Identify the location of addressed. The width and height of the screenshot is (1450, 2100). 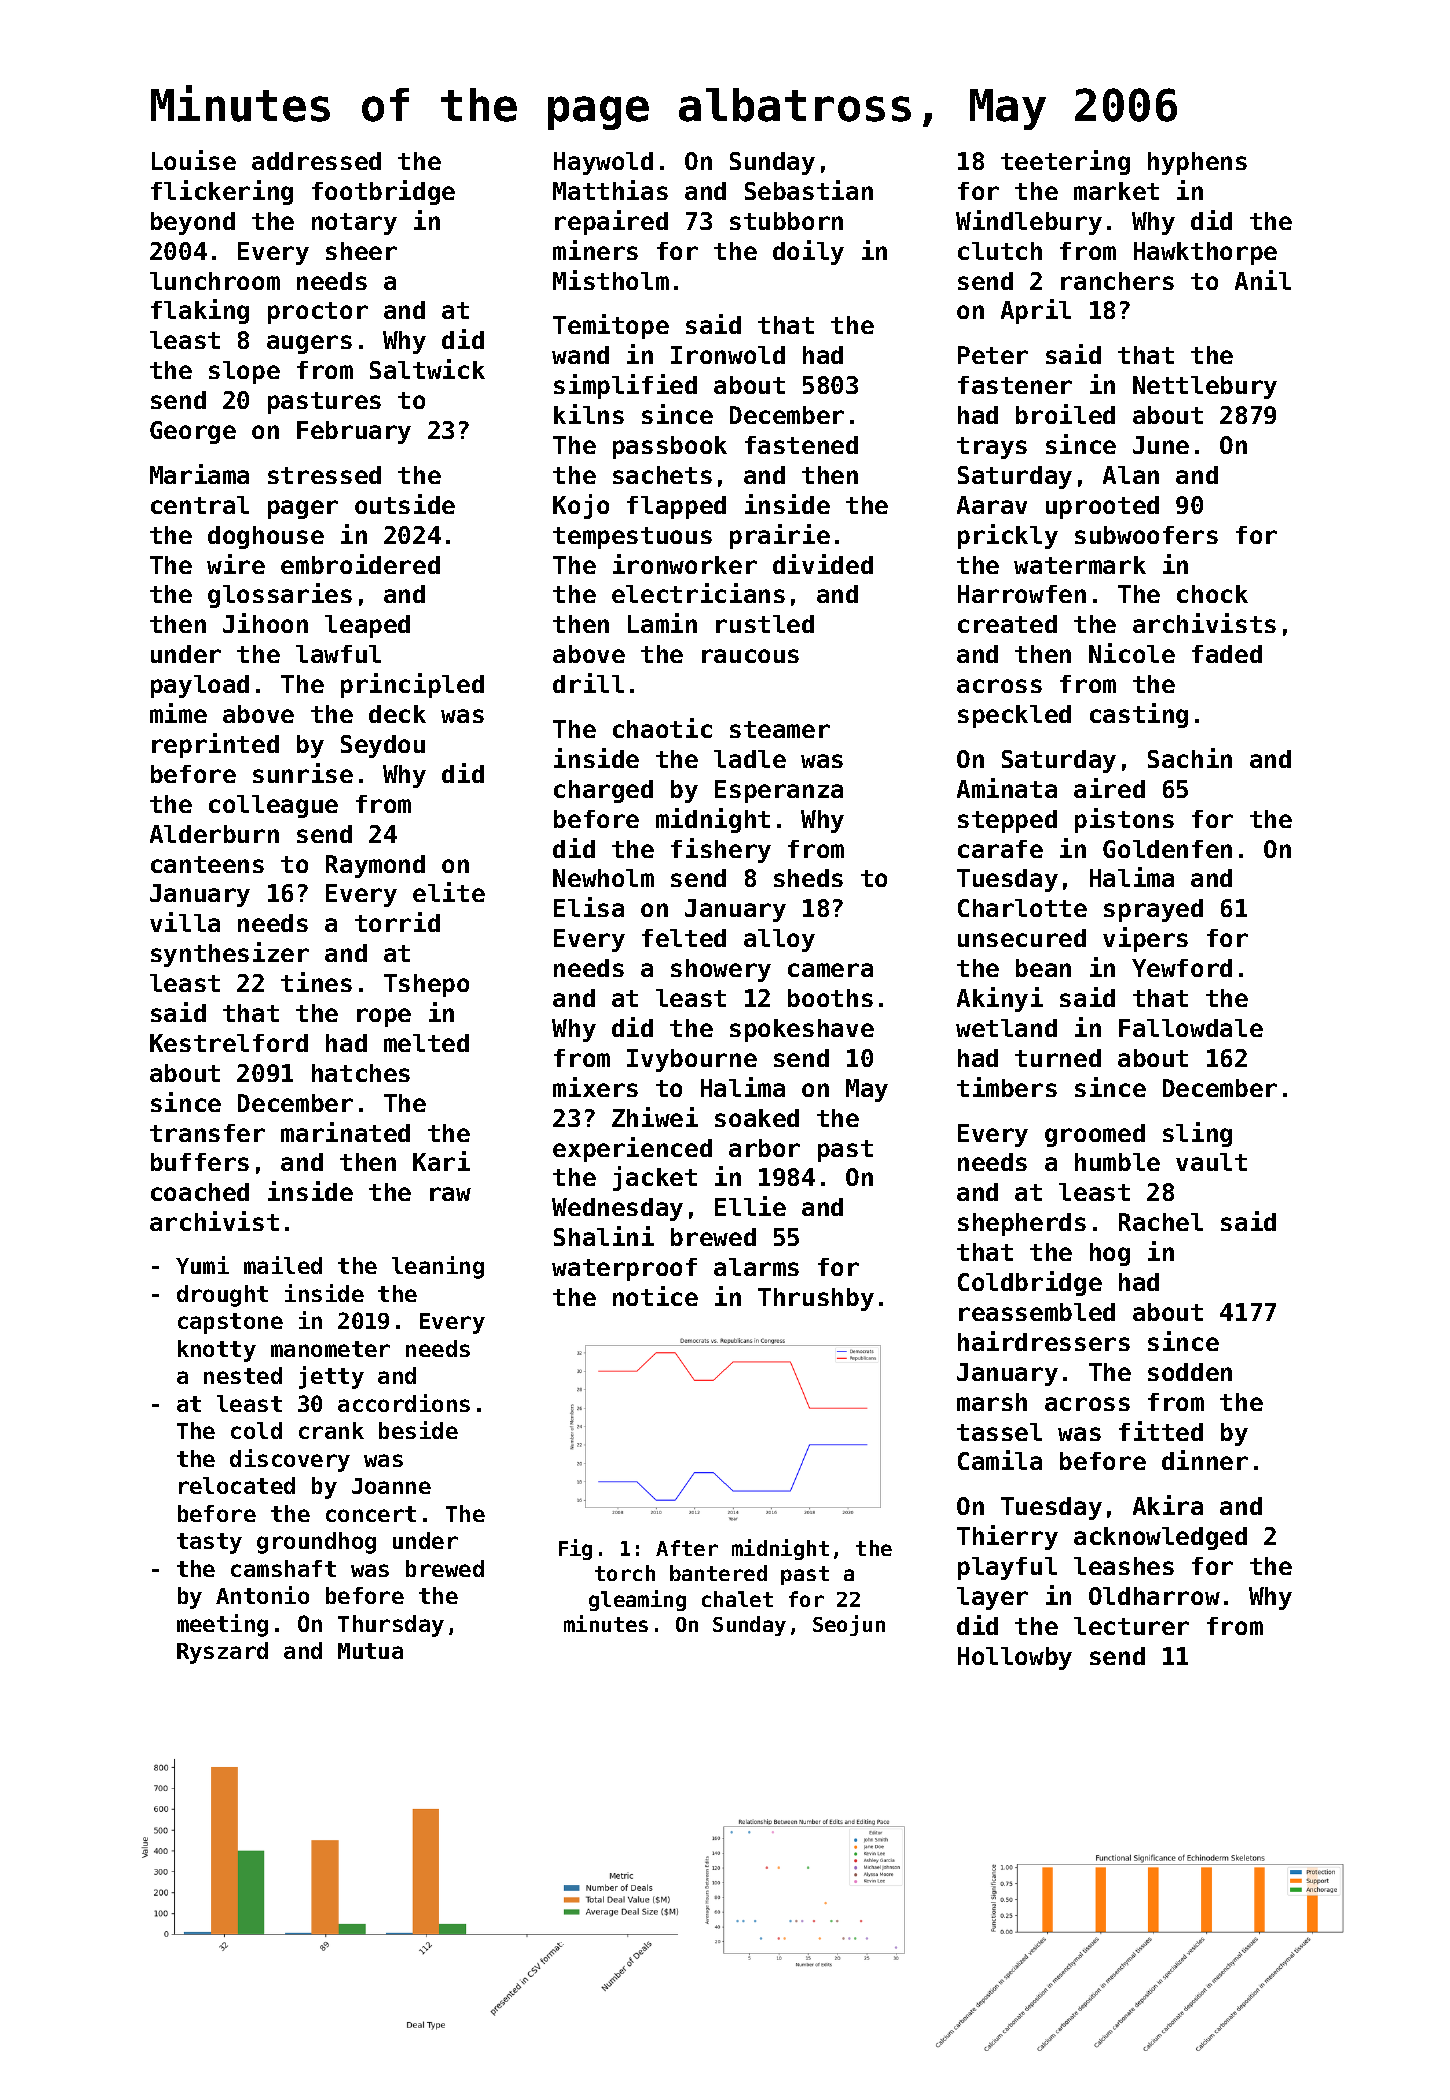
(316, 161).
